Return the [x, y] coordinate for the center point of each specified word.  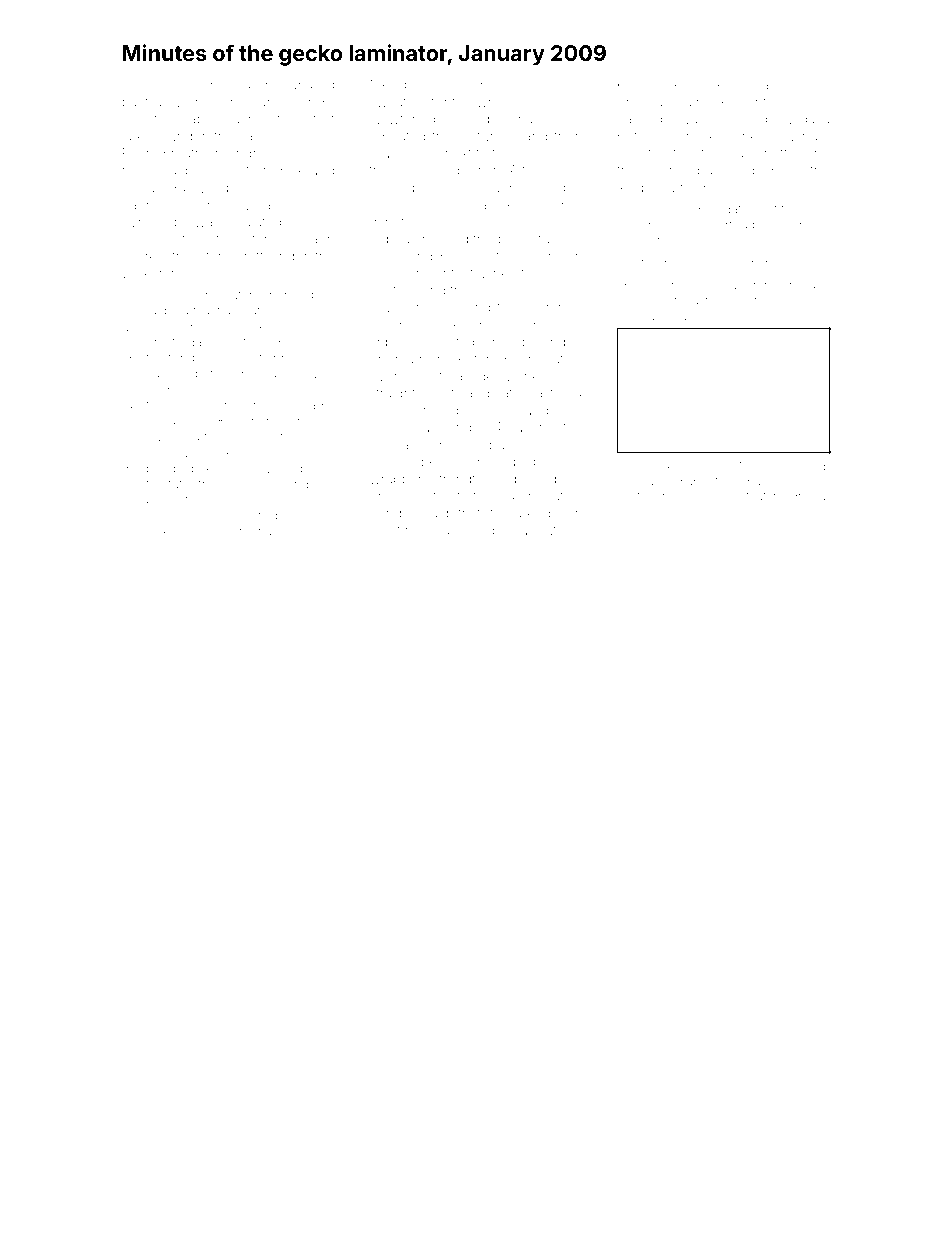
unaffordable [183, 341]
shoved [438, 85]
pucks [164, 502]
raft [254, 256]
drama [808, 496]
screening [401, 258]
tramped [308, 86]
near [745, 103]
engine [527, 326]
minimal [774, 263]
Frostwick [400, 530]
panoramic [754, 285]
